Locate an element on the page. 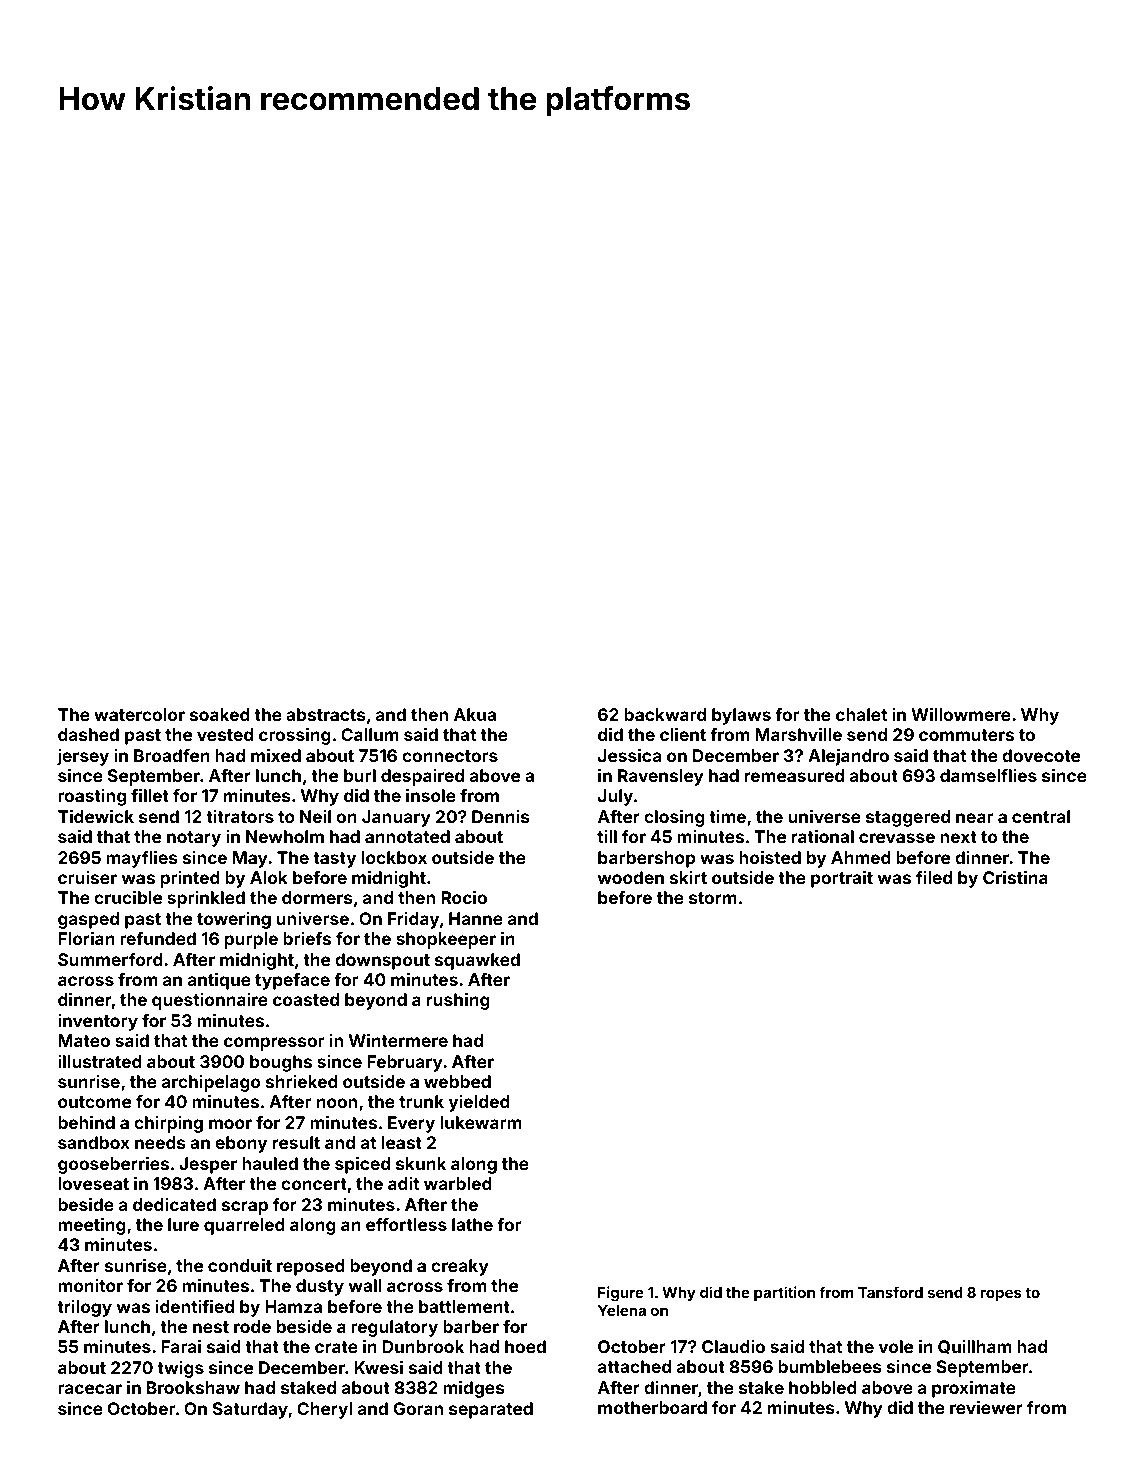 The width and height of the image is (1145, 1481). Akua is located at coordinates (475, 714).
